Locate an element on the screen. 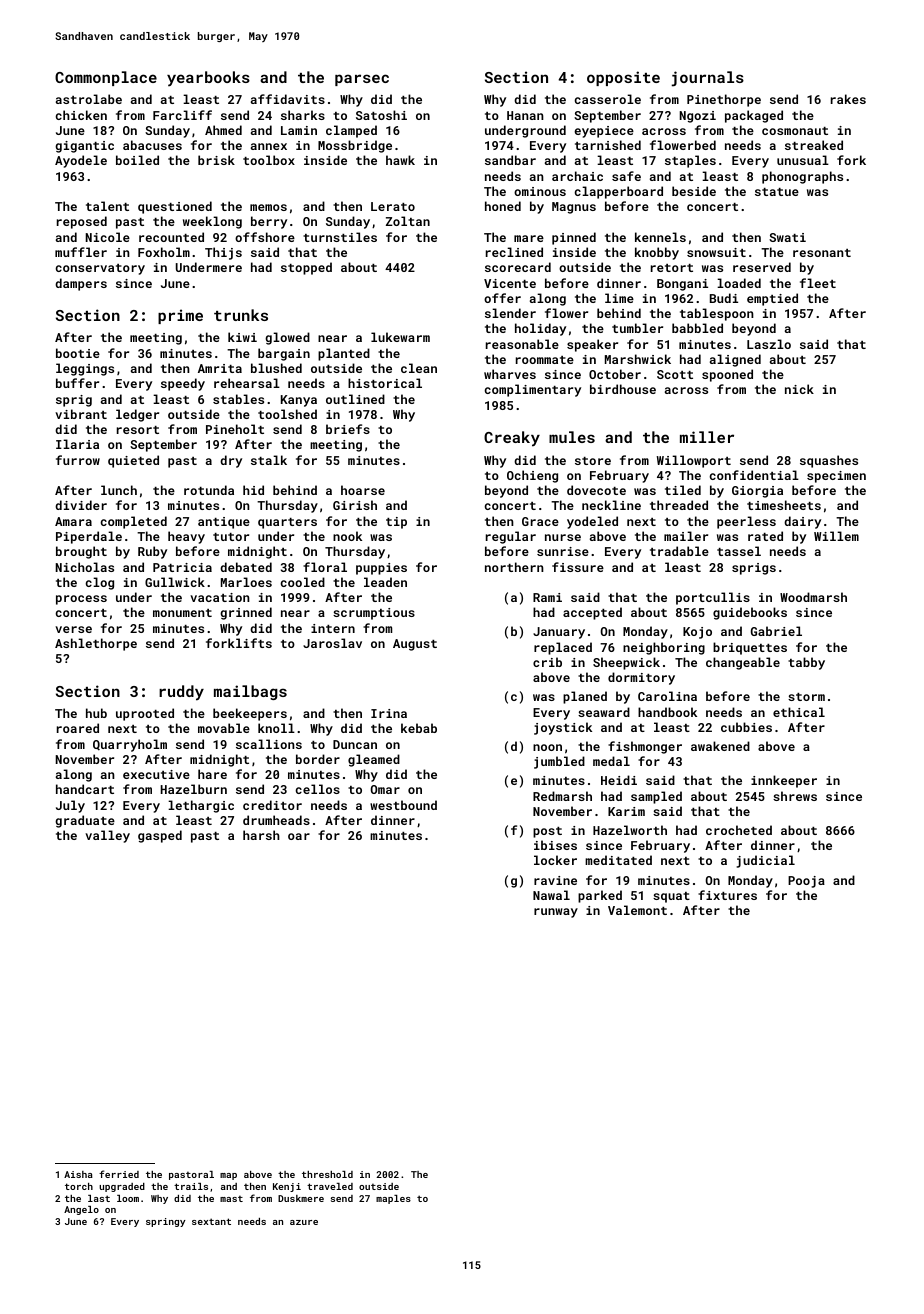 The width and height of the screenshot is (924, 1314). maples is located at coordinates (393, 1199).
